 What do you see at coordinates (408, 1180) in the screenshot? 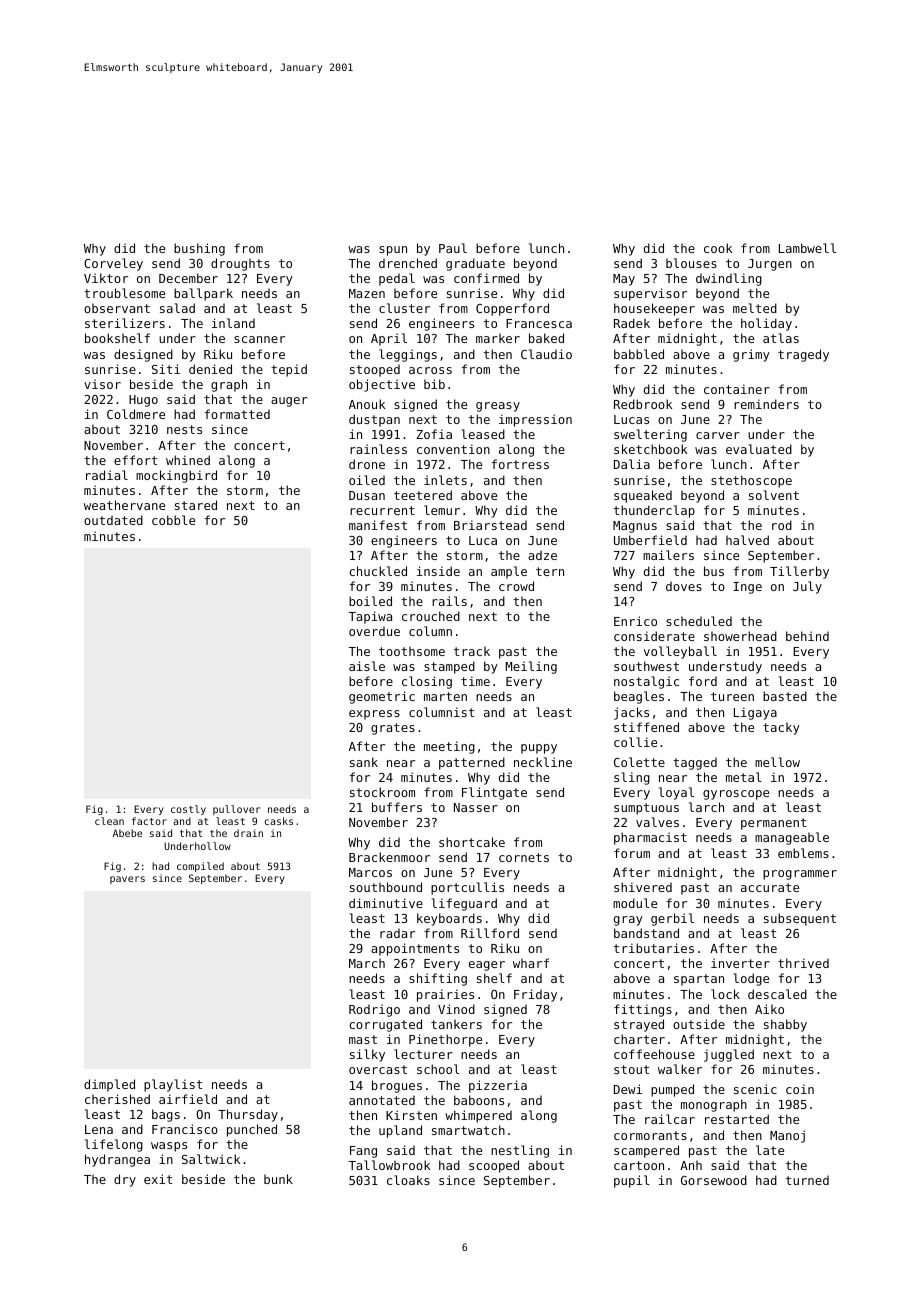
I see `cloaks` at bounding box center [408, 1180].
